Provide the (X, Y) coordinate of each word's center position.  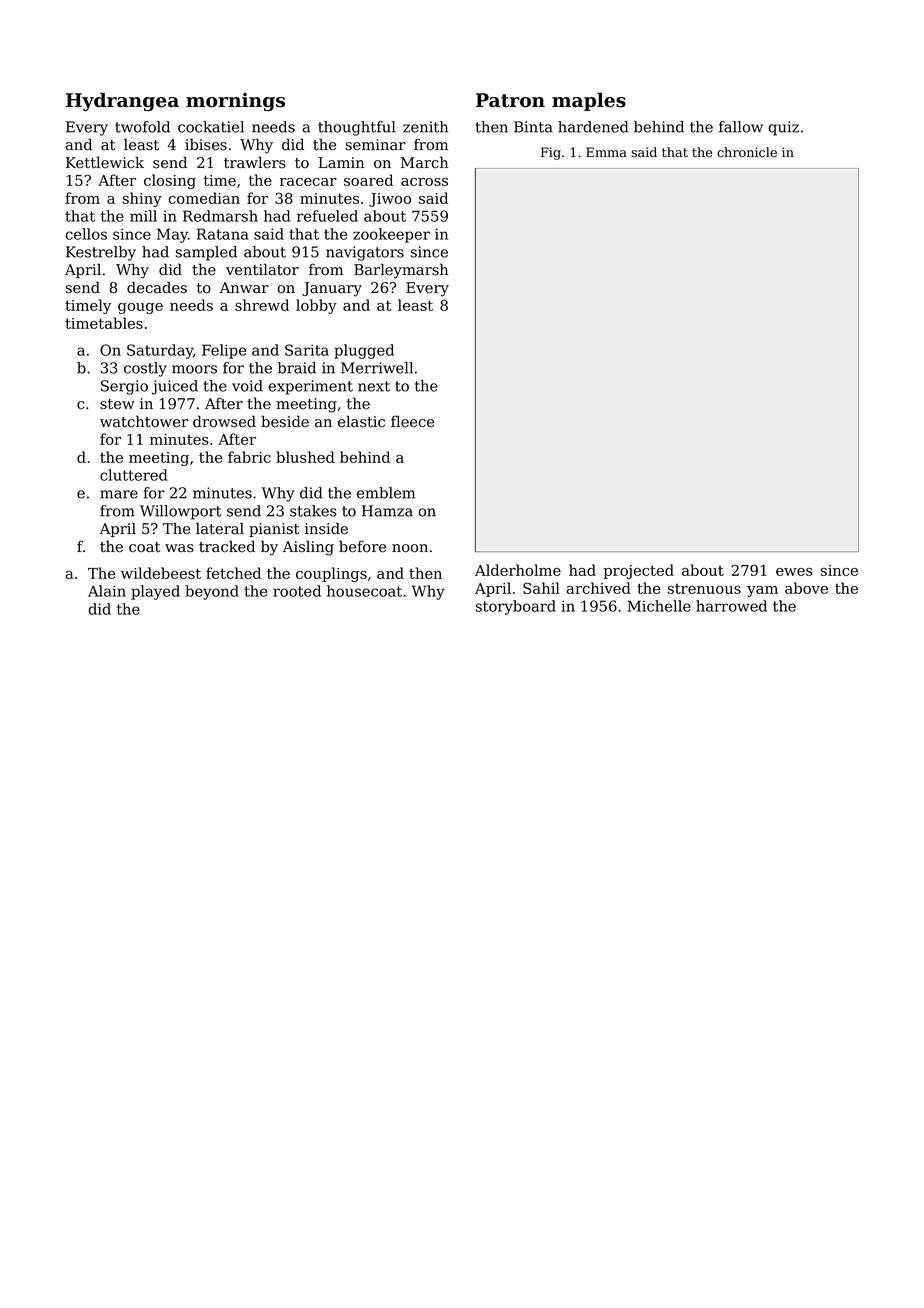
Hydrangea (122, 101)
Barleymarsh (401, 271)
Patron (510, 100)
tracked (227, 546)
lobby (316, 306)
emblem (386, 493)
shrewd (262, 305)
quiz (783, 128)
